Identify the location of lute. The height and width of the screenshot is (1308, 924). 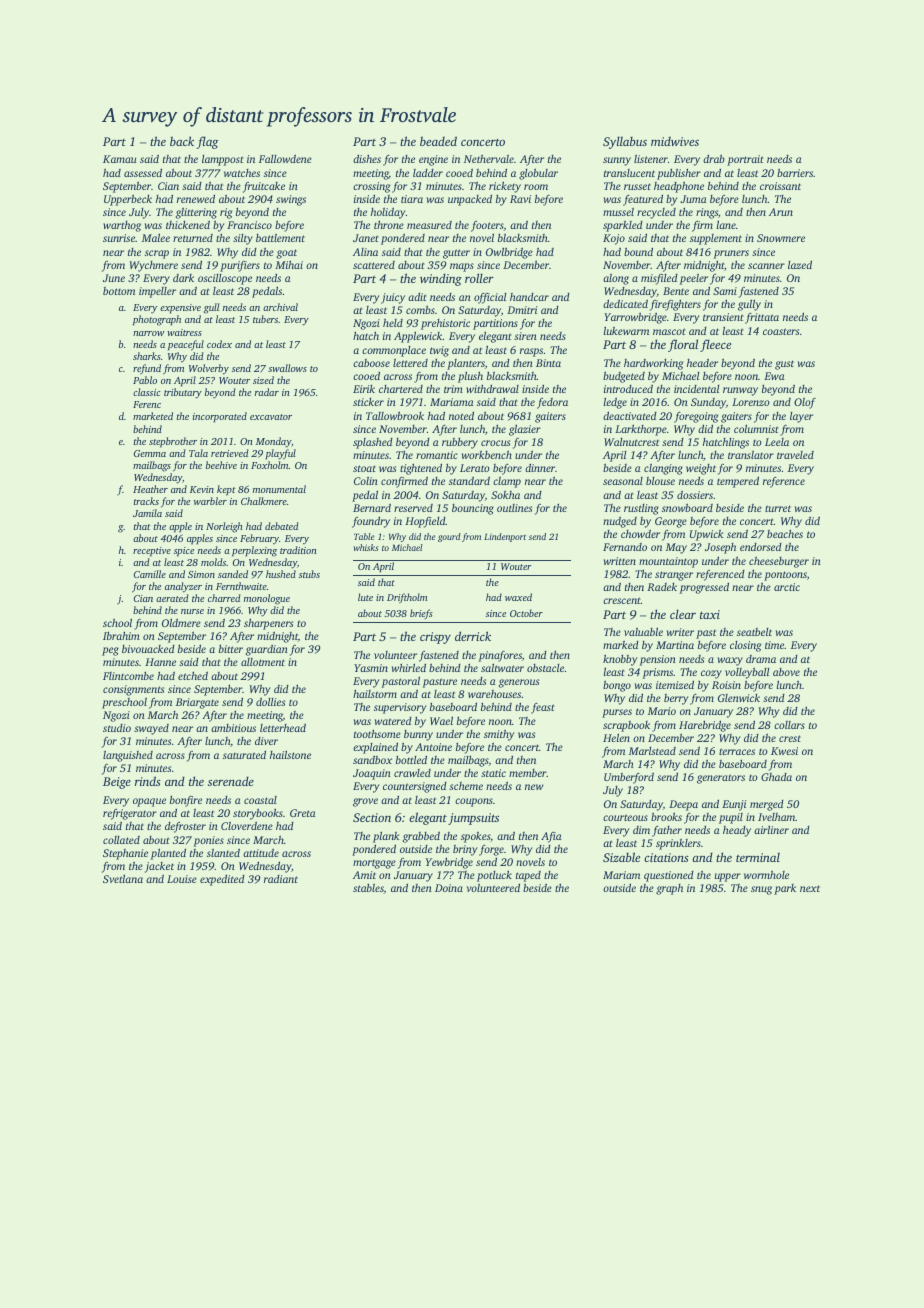
(365, 597).
